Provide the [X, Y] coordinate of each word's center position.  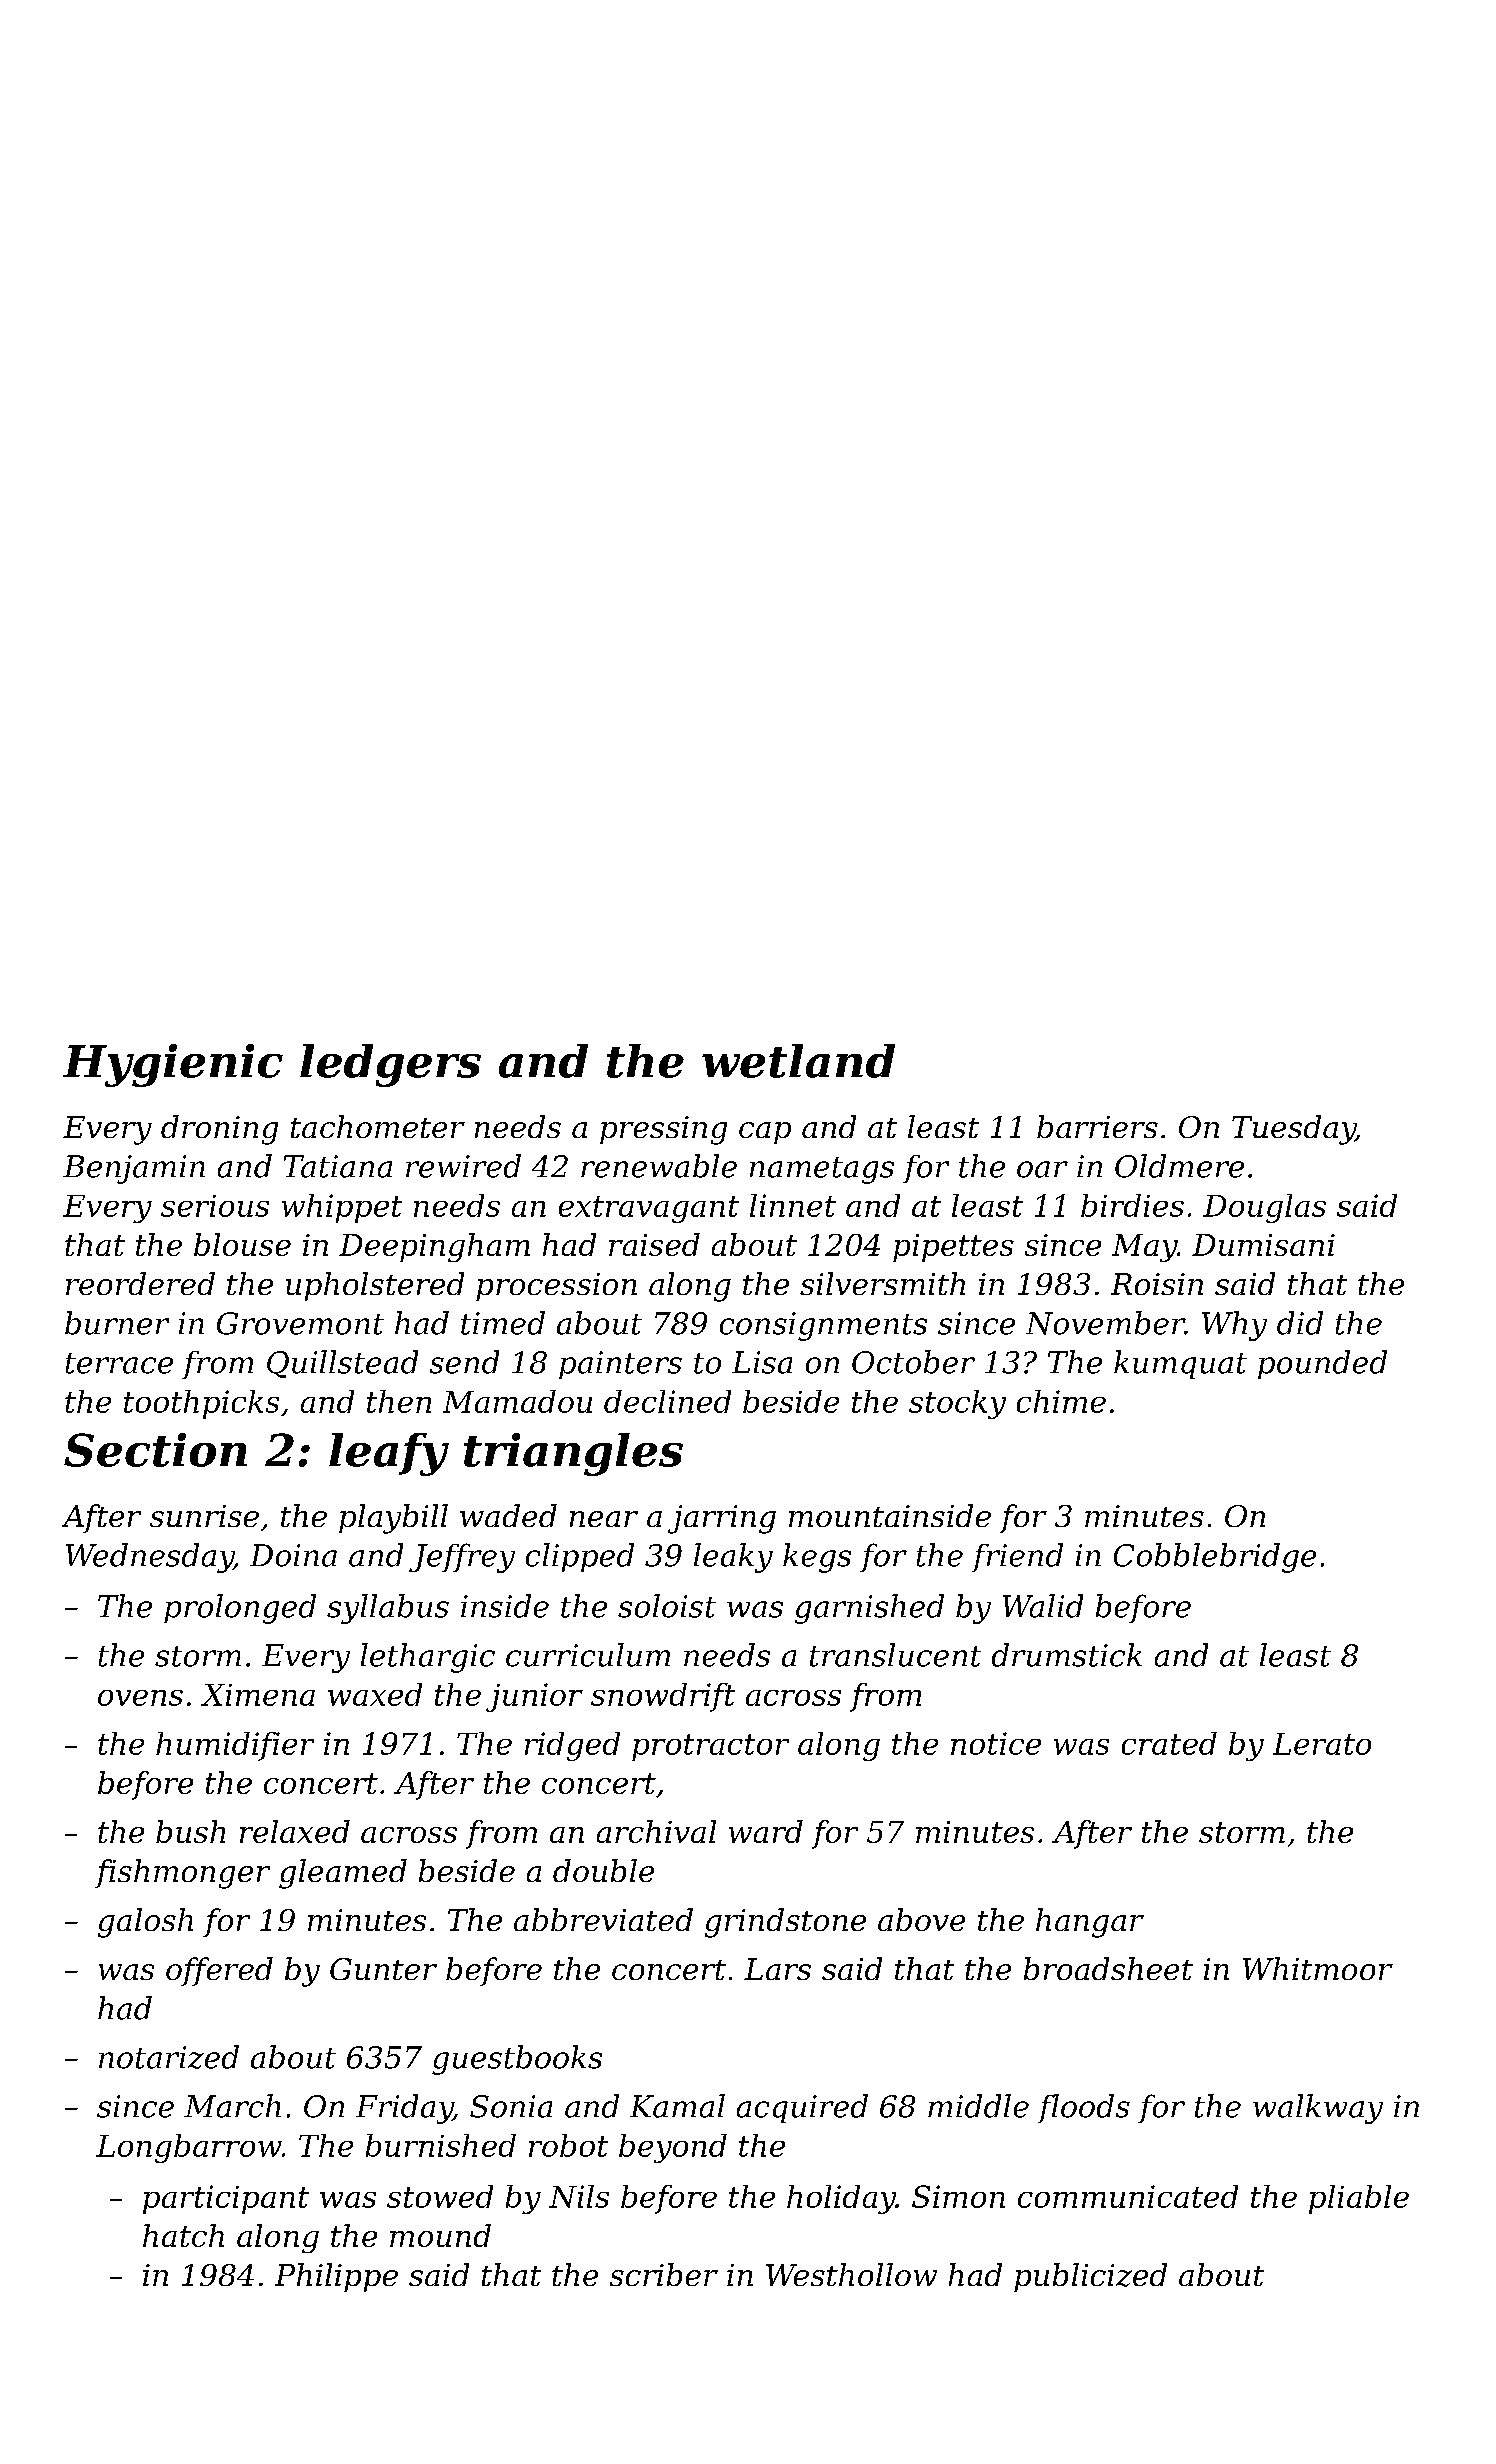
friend [1017, 1557]
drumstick [1067, 1655]
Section [155, 1450]
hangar [1090, 1923]
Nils [579, 2196]
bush [190, 1831]
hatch [183, 2235]
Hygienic [173, 1065]
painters [620, 1365]
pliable [1359, 2199]
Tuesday [1294, 1130]
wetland [798, 1061]
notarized [169, 2057]
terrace [119, 1363]
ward [766, 1831]
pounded [1322, 1364]
